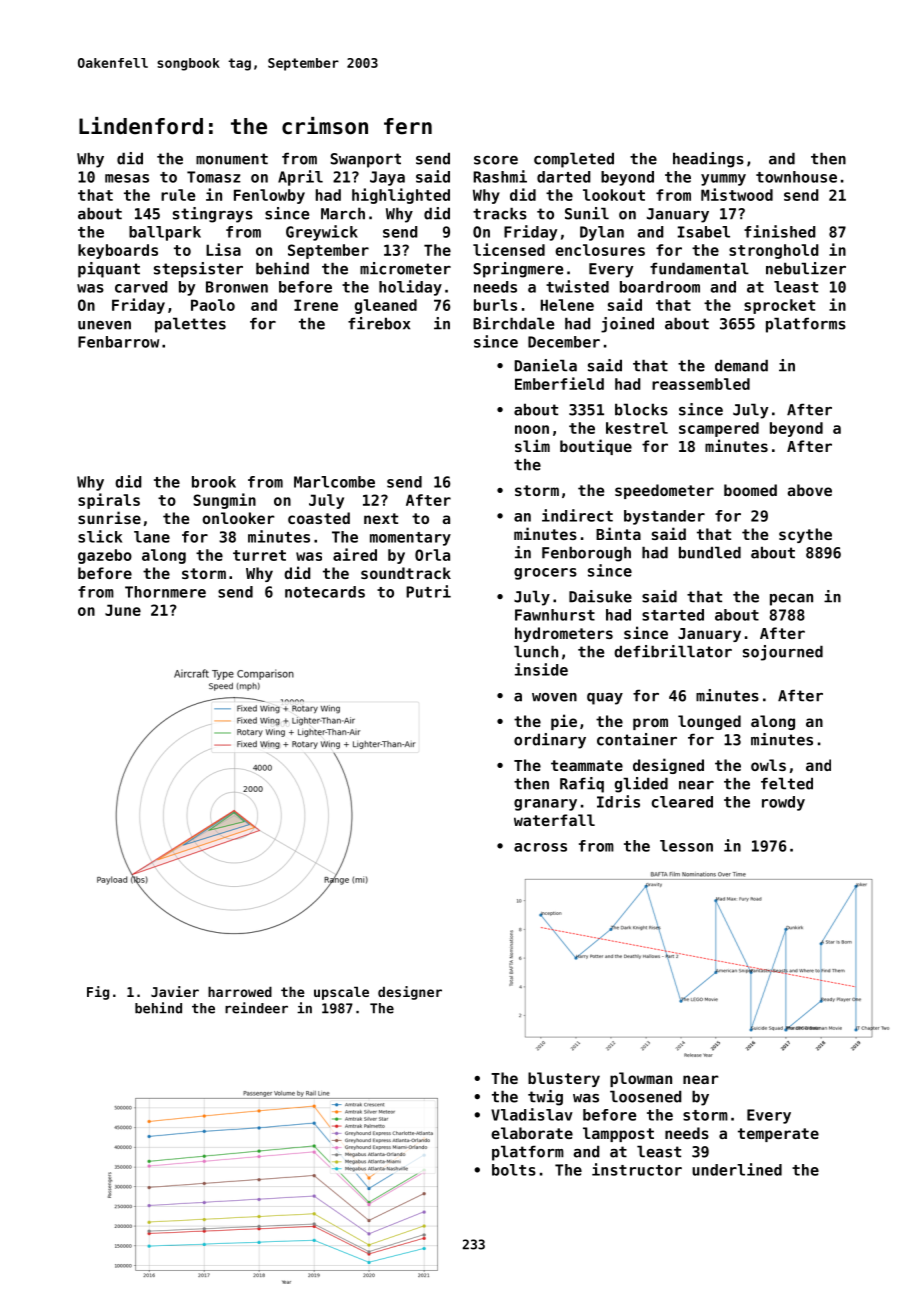  Describe the element at coordinates (637, 428) in the document. I see `kestrel` at that location.
